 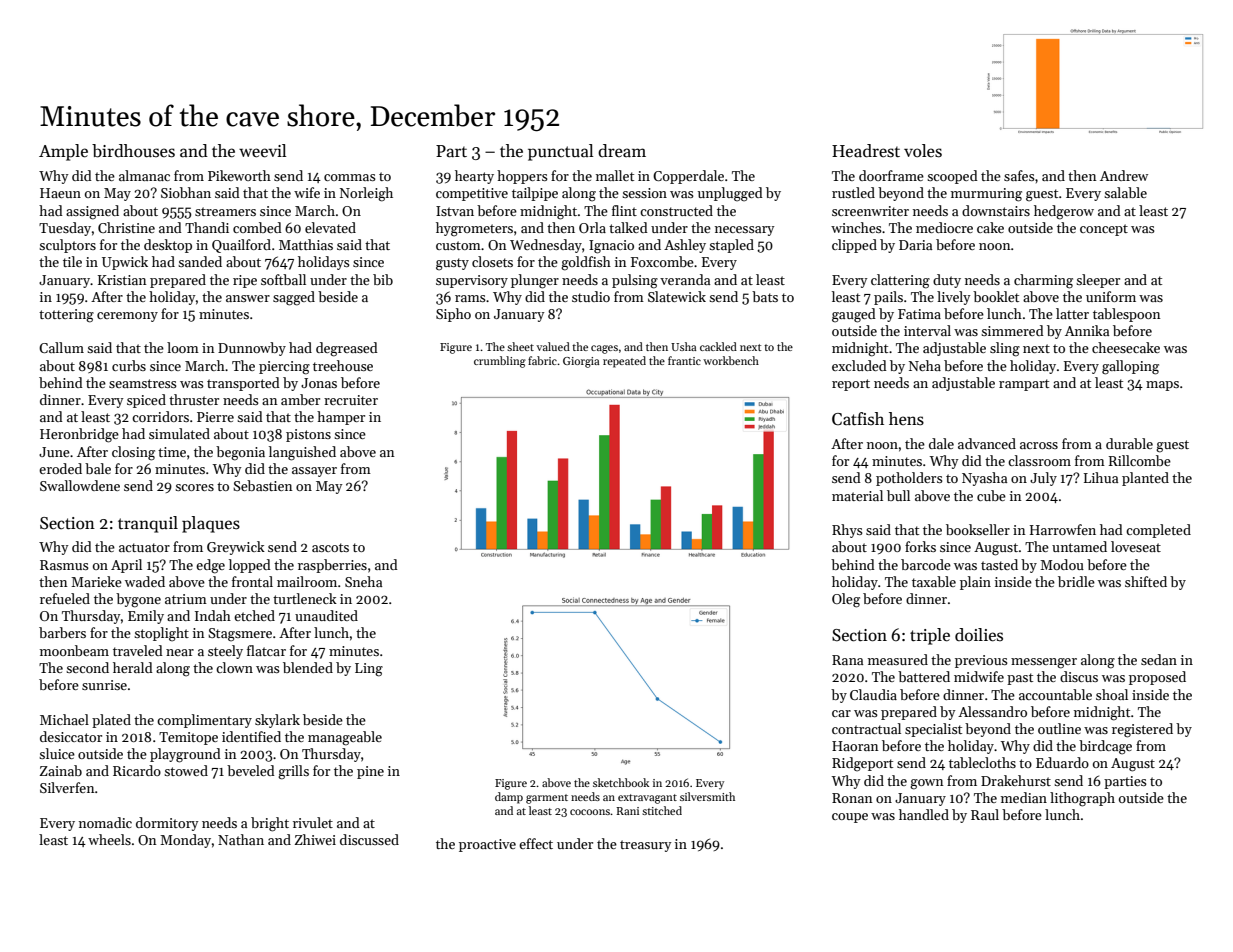 What do you see at coordinates (1063, 529) in the document?
I see `Harrowfen` at bounding box center [1063, 529].
